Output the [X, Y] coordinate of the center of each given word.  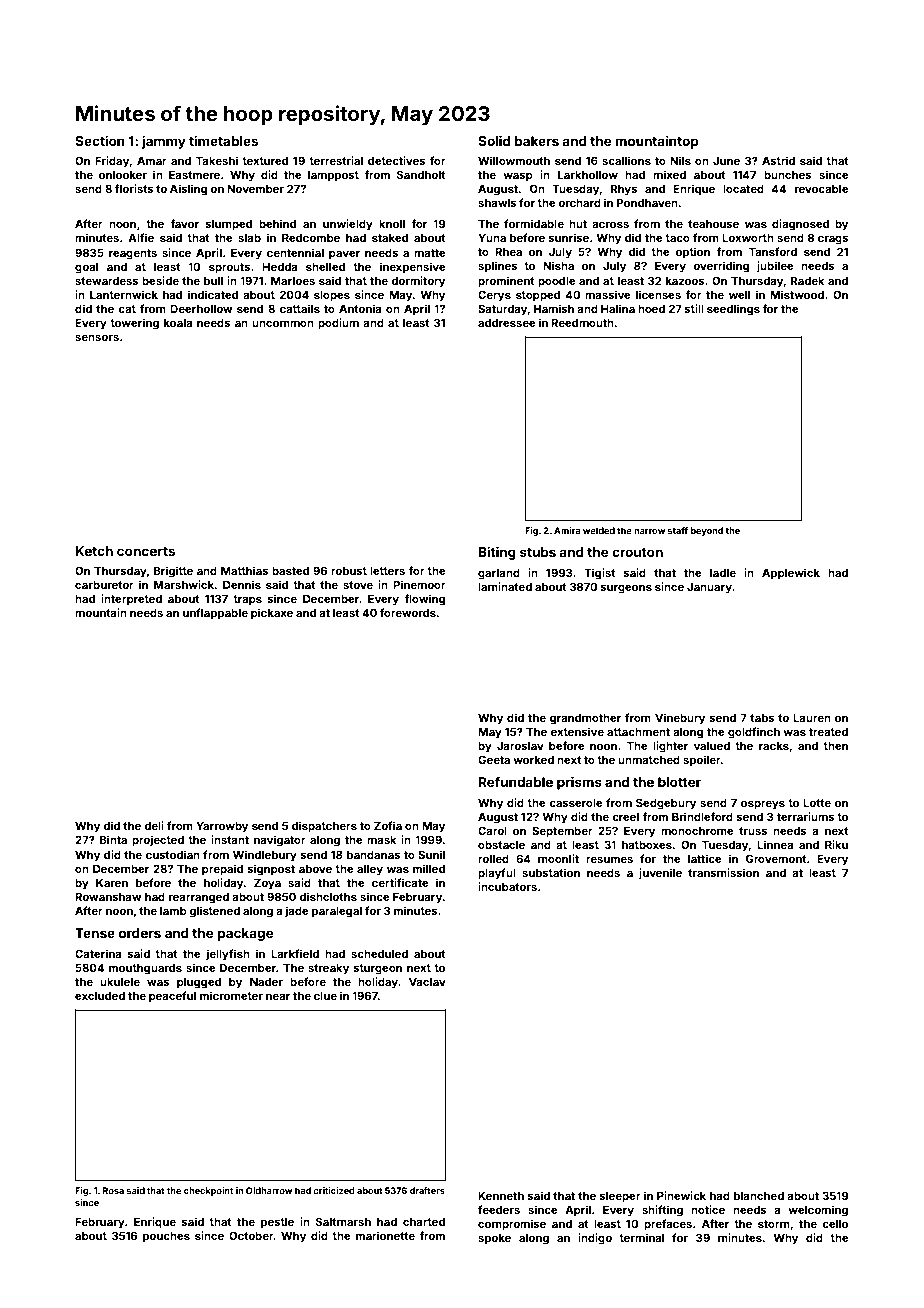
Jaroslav [520, 746]
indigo [595, 1239]
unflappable [215, 614]
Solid [494, 140]
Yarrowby [222, 827]
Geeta [494, 759]
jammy [163, 142]
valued [712, 746]
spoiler [702, 761]
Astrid [778, 160]
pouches [166, 1237]
